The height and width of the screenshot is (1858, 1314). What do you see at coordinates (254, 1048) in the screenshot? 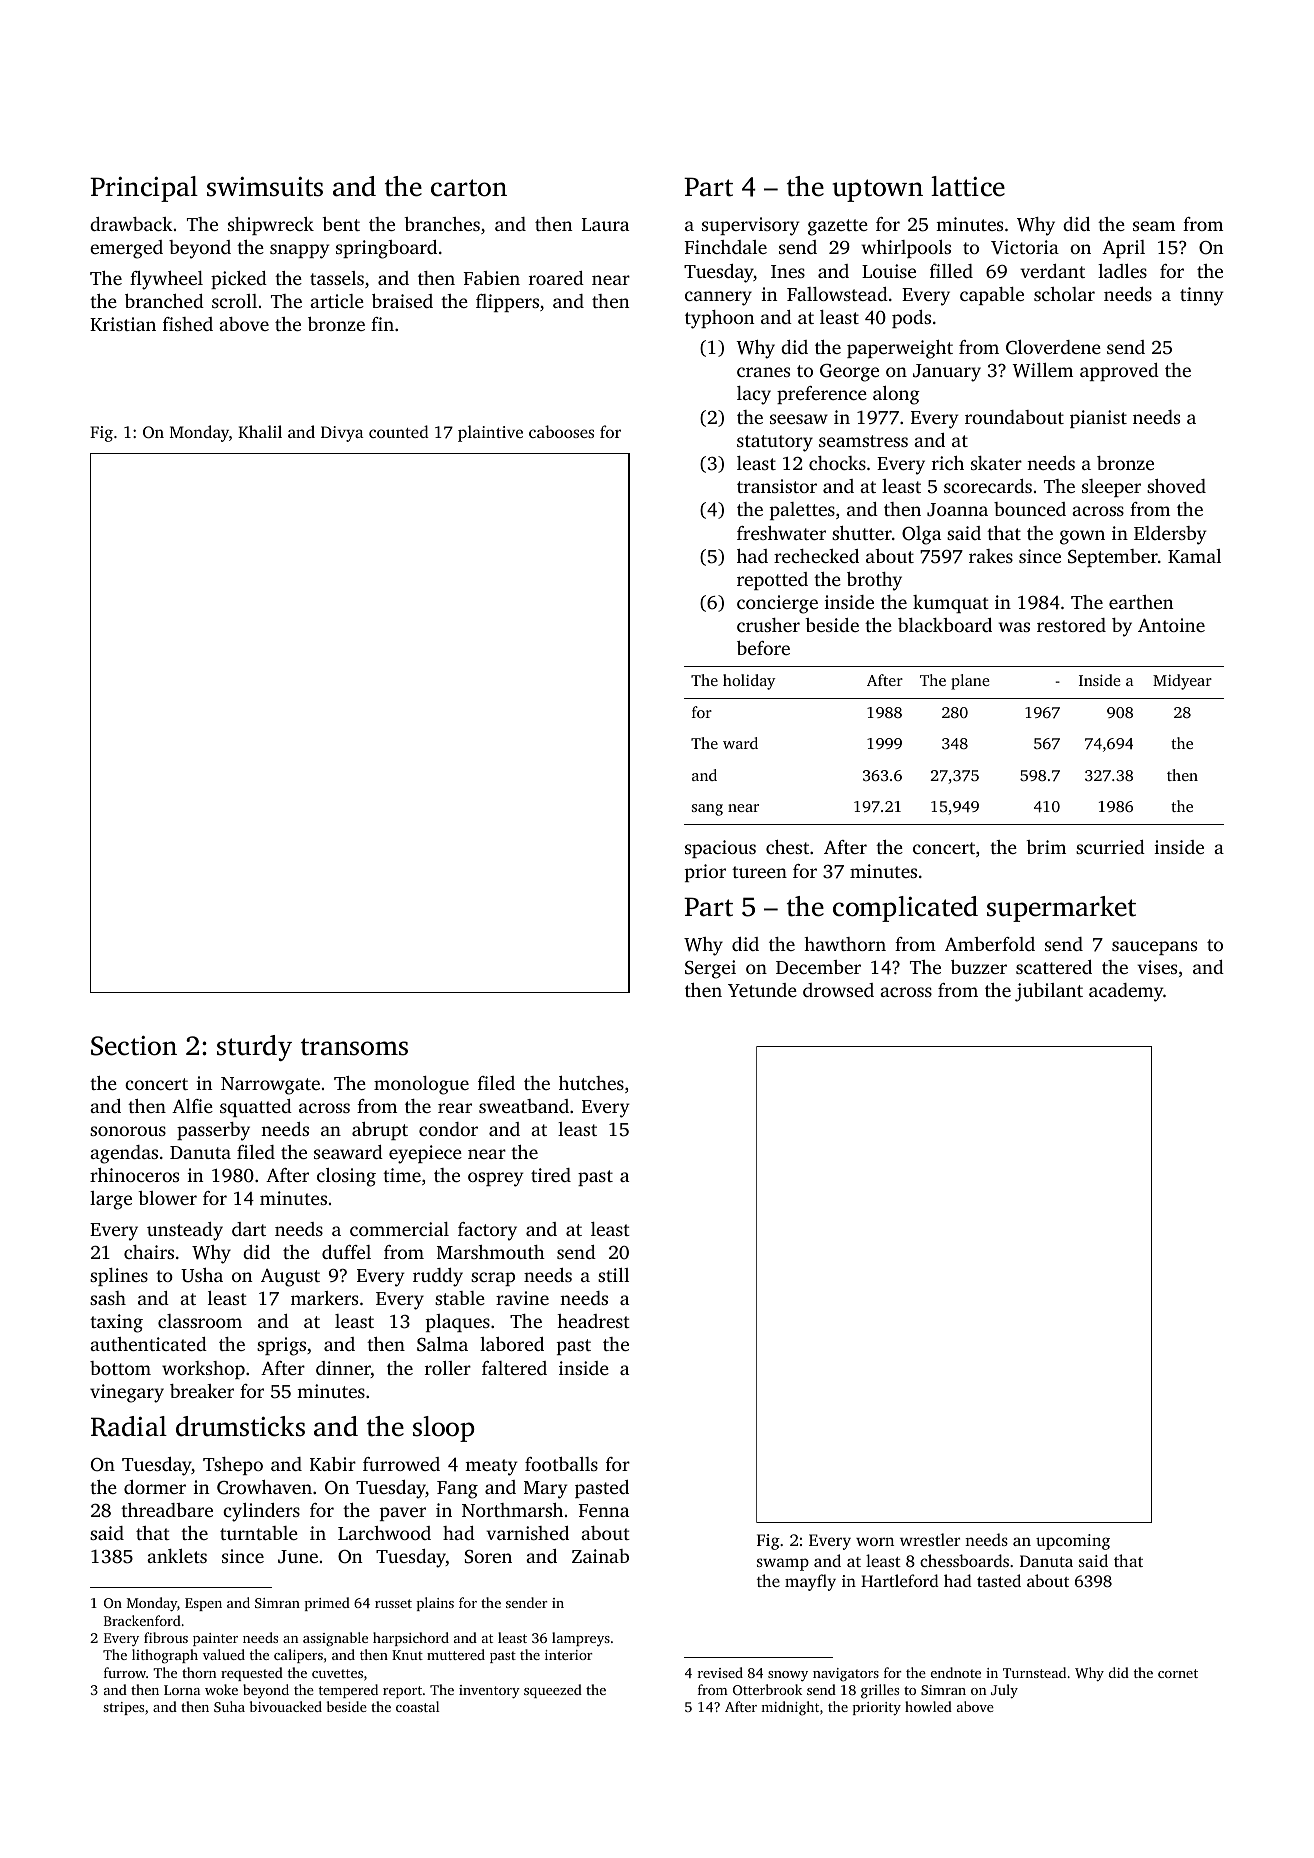
I see `sturdy` at bounding box center [254, 1048].
